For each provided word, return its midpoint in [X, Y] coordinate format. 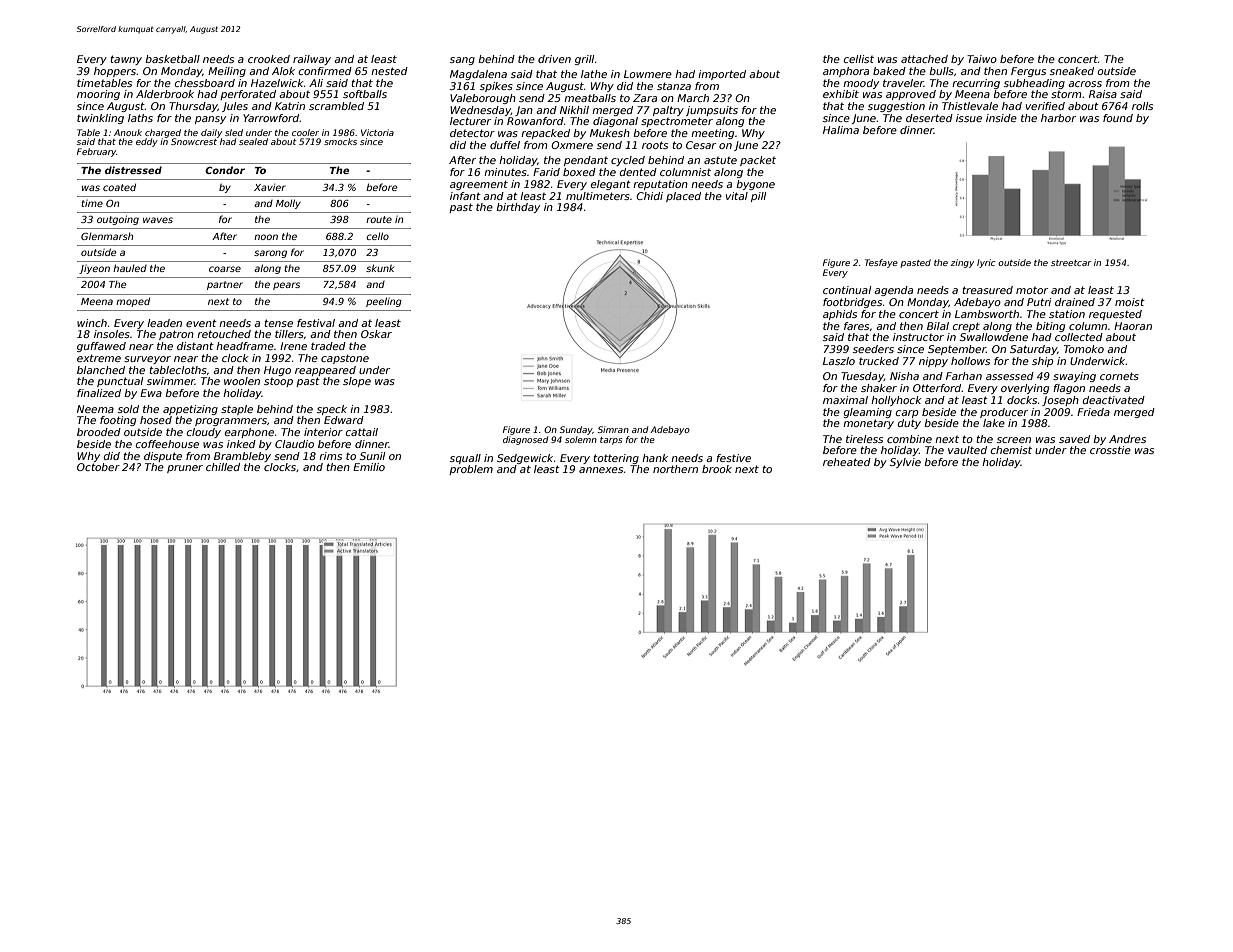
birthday [518, 208]
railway [312, 60]
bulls [941, 71]
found [1118, 118]
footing [118, 421]
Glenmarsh [107, 236]
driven [554, 59]
